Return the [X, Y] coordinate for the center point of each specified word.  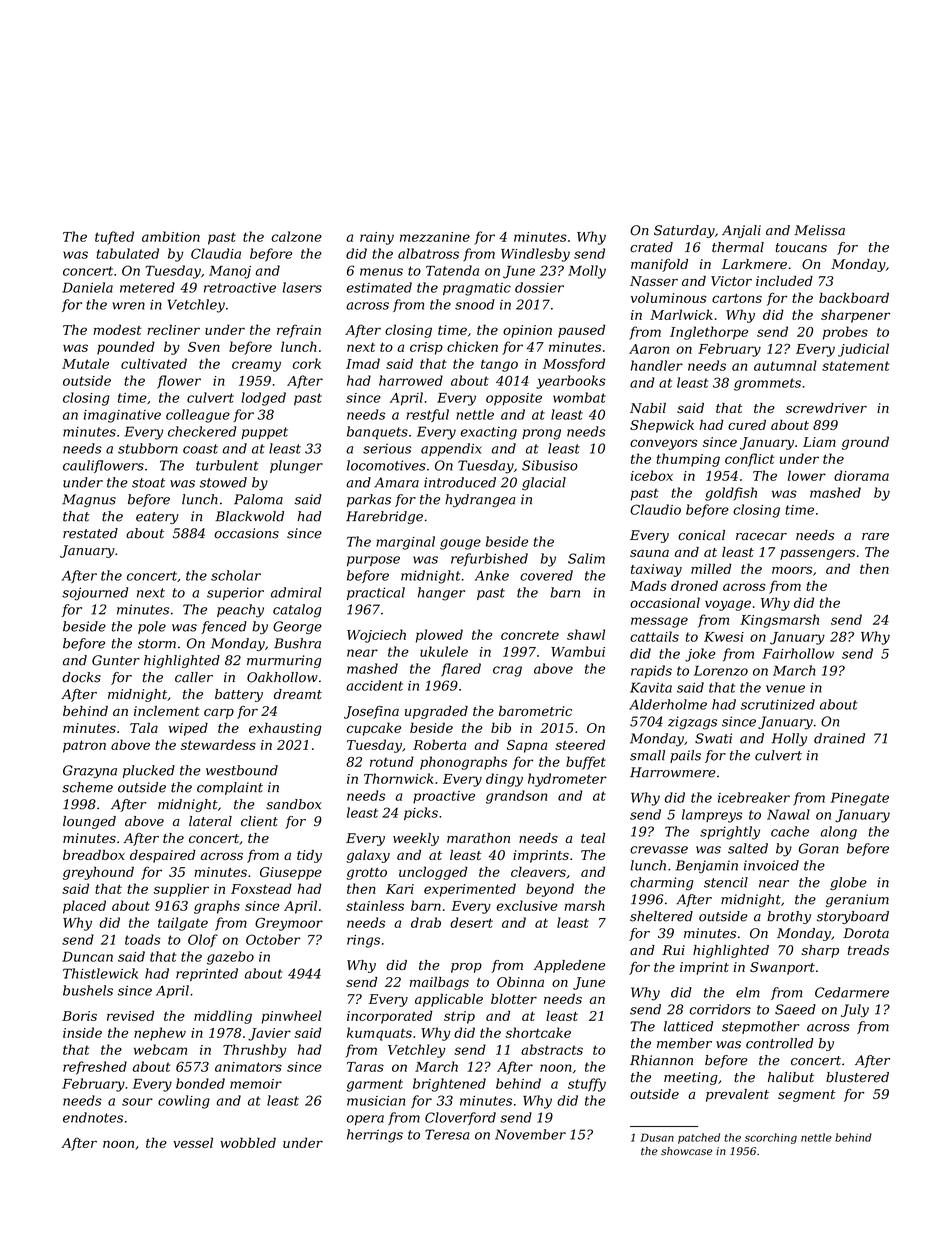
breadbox [94, 854]
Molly [587, 272]
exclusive [527, 905]
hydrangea [480, 500]
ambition [171, 236]
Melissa [819, 230]
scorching [771, 1138]
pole [152, 627]
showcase [686, 1151]
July [855, 1011]
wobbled [248, 1142]
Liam [819, 442]
